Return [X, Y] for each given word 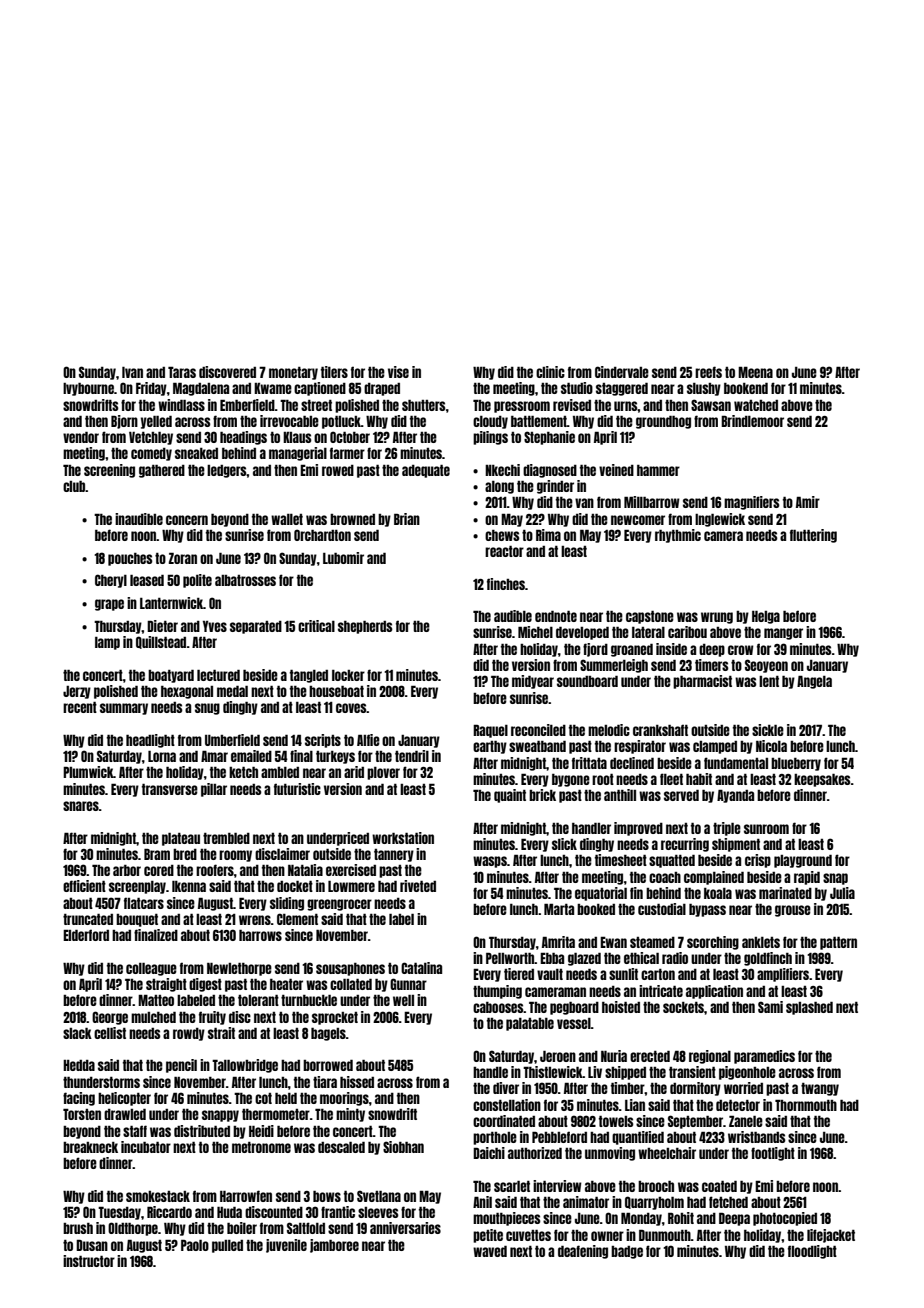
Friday [151, 389]
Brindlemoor [752, 421]
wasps [490, 862]
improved [638, 829]
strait [221, 1033]
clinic [550, 372]
